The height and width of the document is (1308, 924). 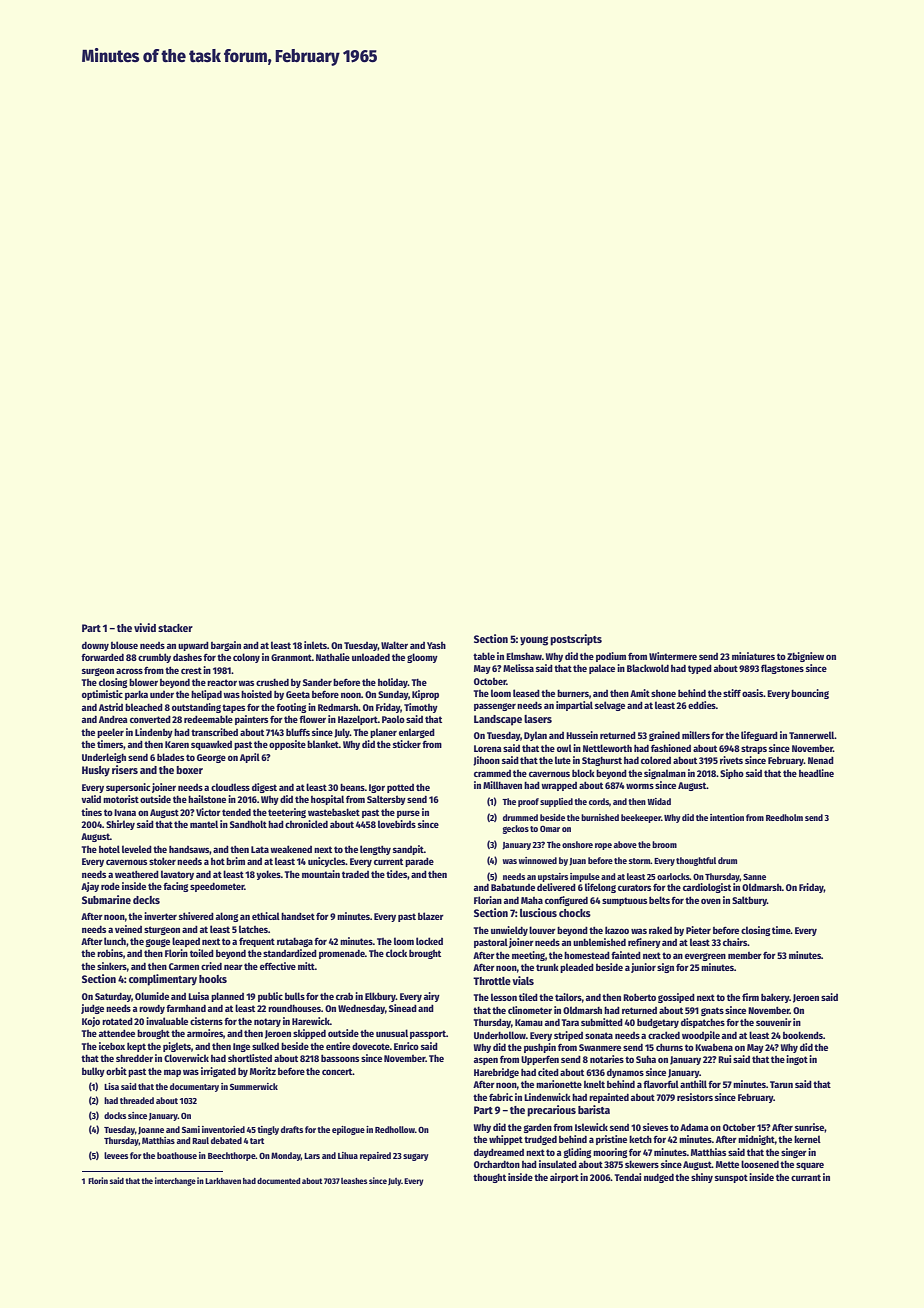 I want to click on interchange, so click(x=175, y=1181).
